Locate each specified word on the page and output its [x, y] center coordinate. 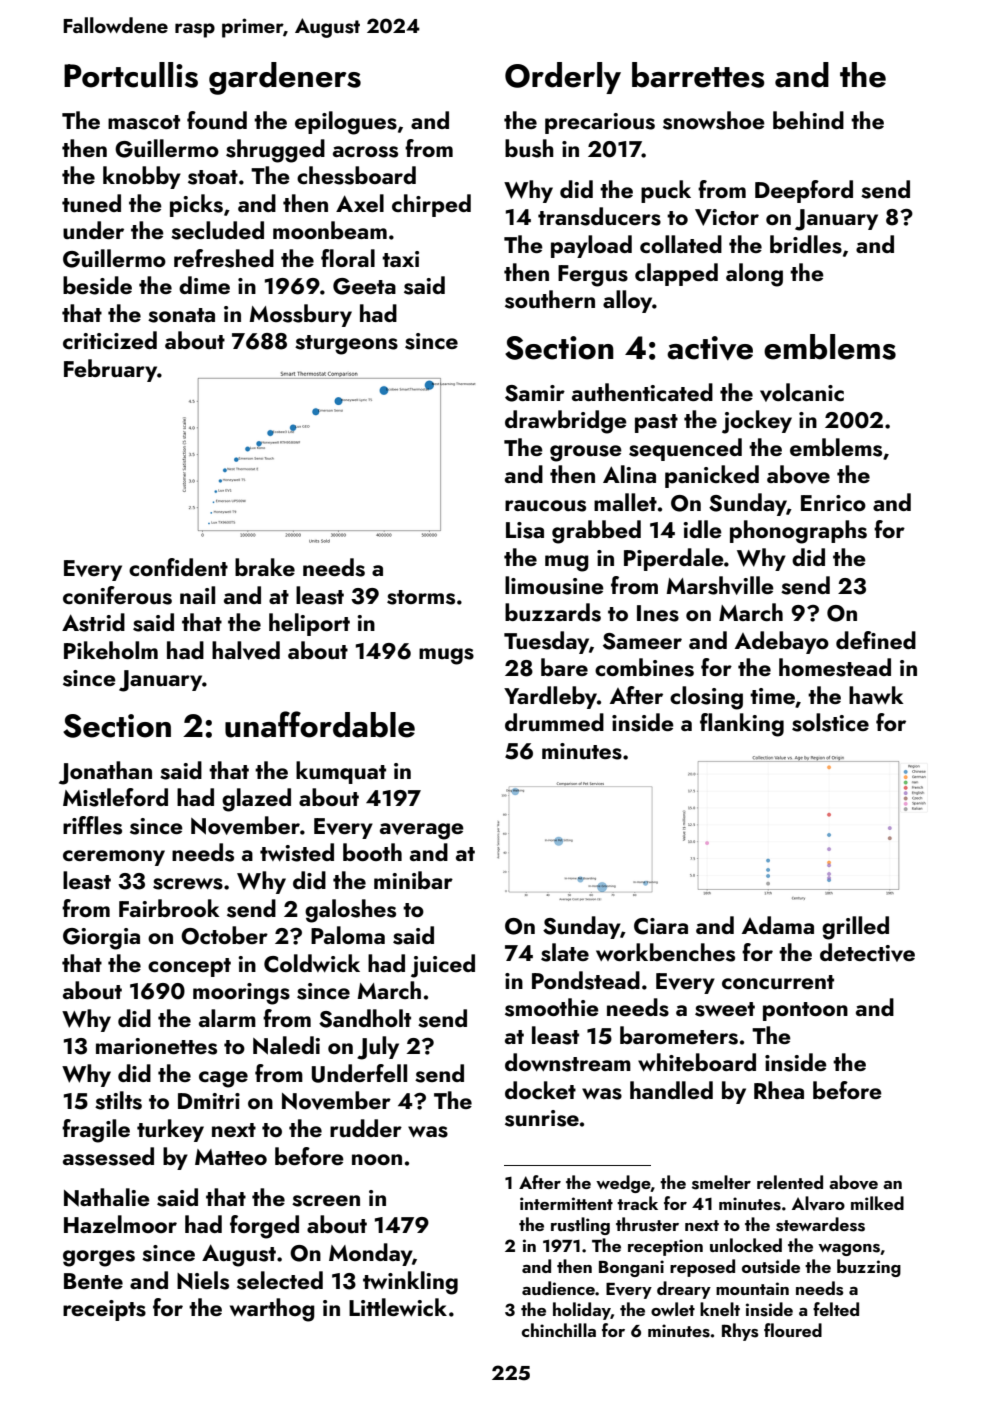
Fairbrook [169, 908]
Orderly [563, 78]
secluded [217, 230]
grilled [855, 928]
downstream [568, 1062]
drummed [554, 722]
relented [790, 1182]
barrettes [698, 75]
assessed [108, 1156]
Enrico [833, 503]
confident [178, 567]
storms [421, 597]
